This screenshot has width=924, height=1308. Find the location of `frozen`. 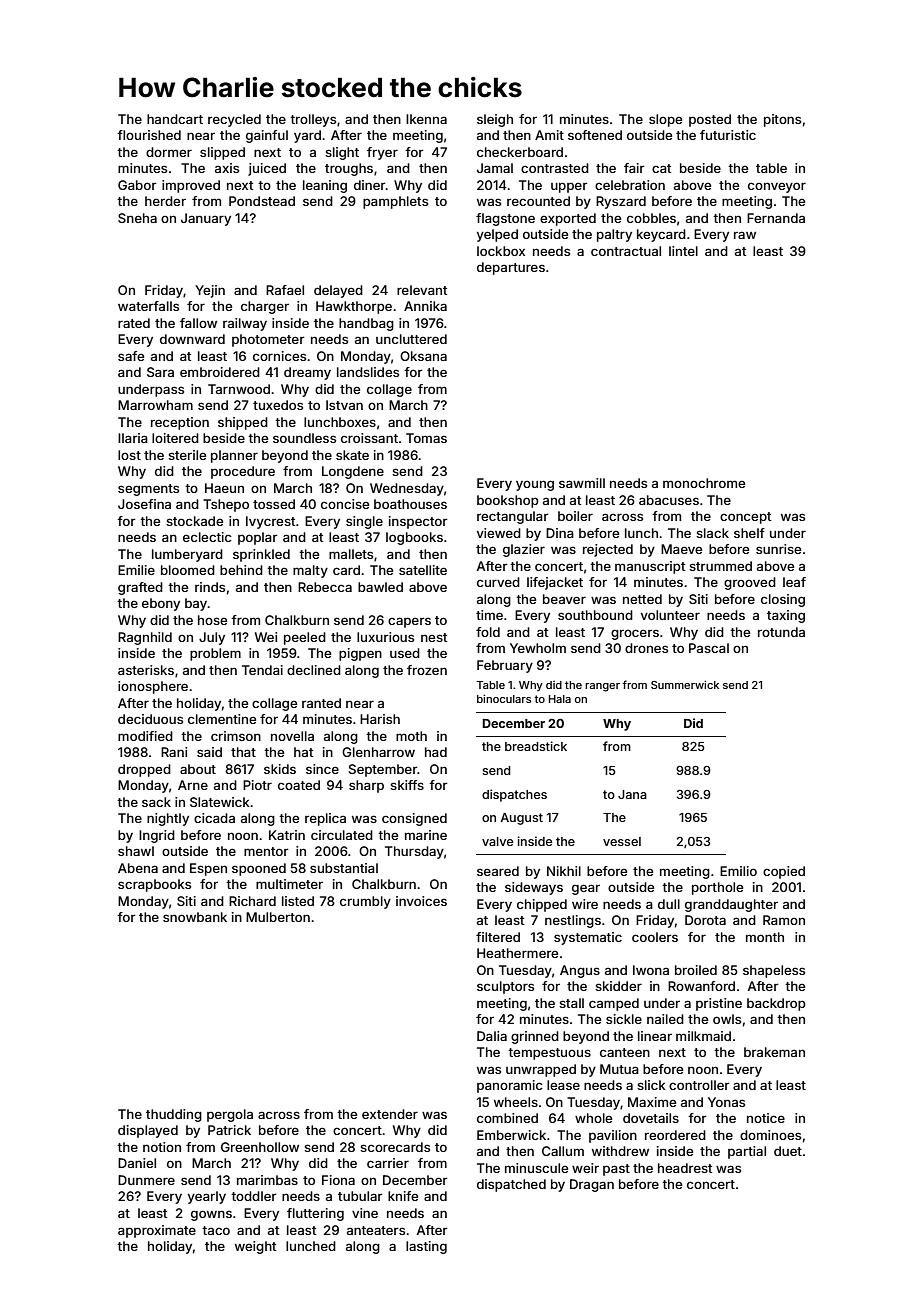

frozen is located at coordinates (427, 670).
